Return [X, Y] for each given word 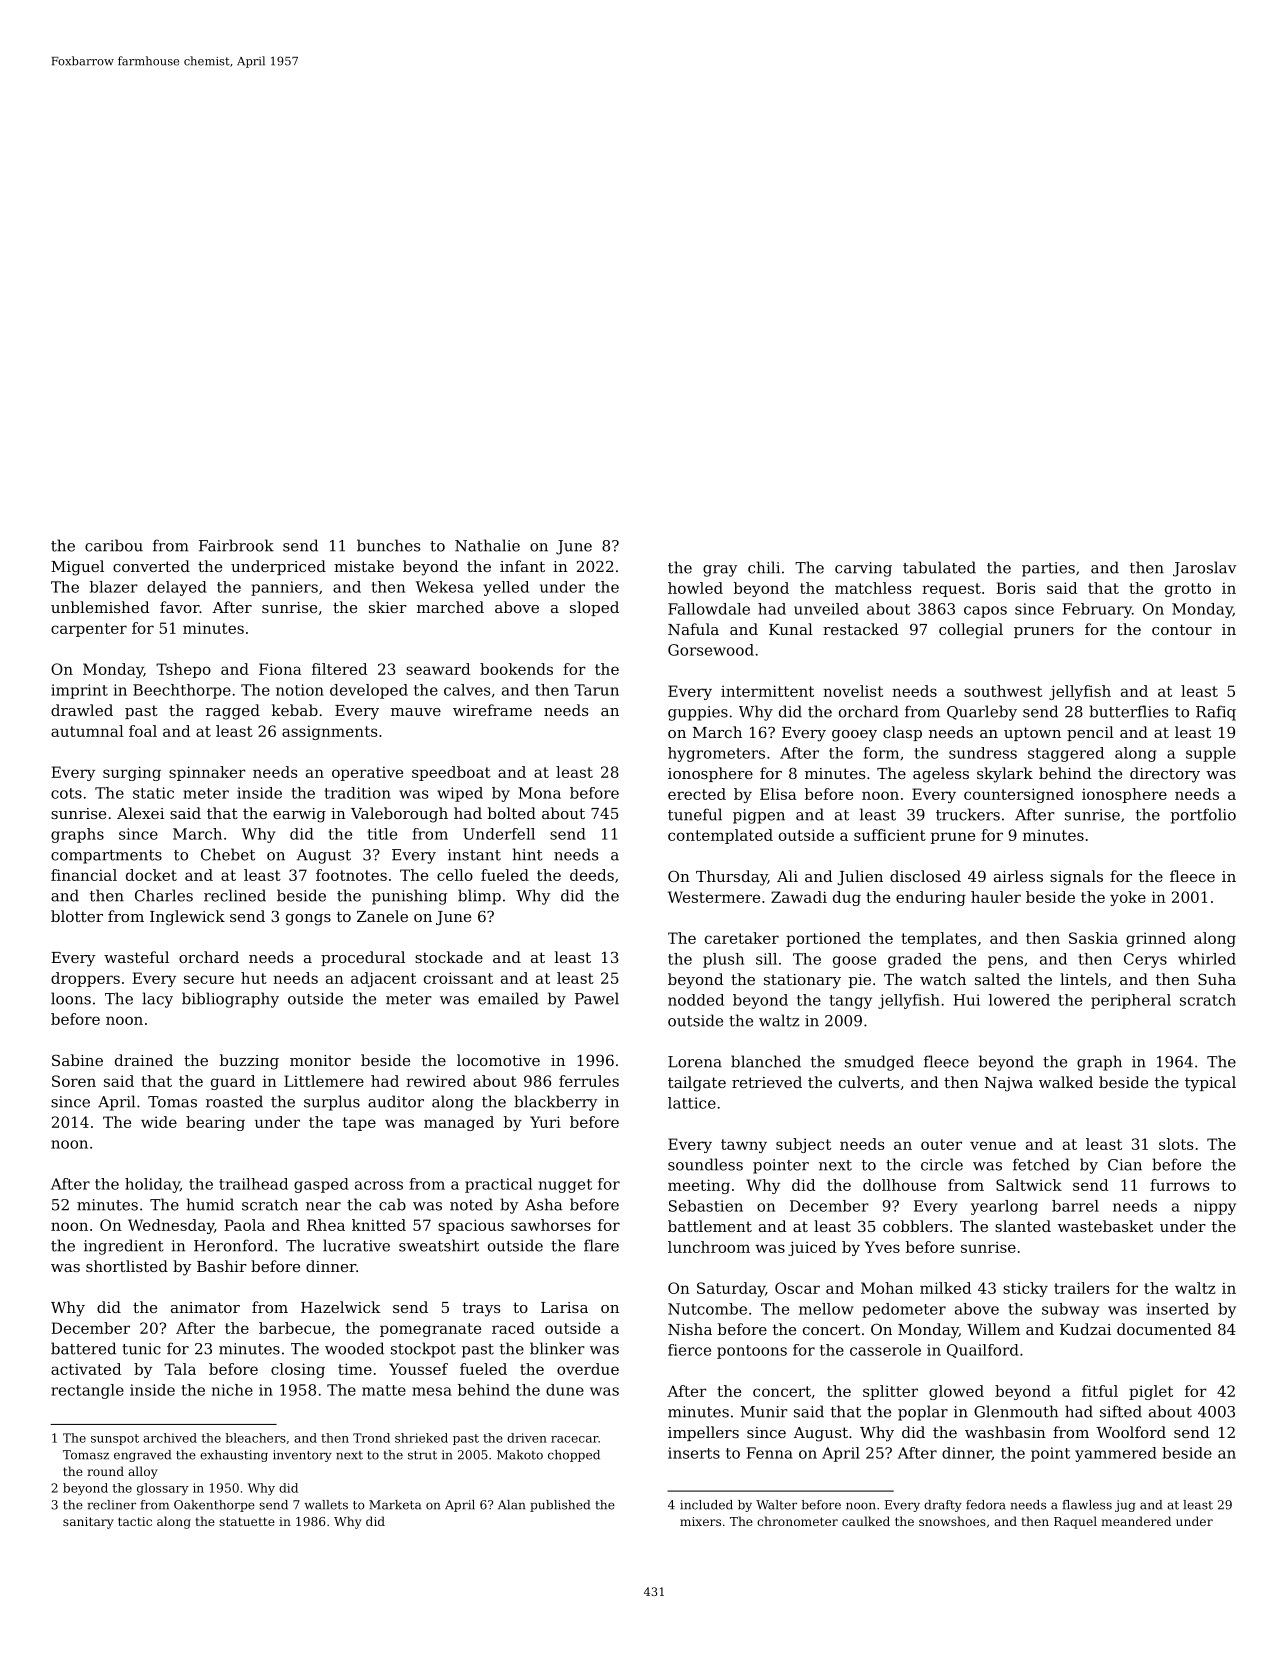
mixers [700, 1521]
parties [1048, 569]
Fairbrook [236, 545]
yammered [1116, 1454]
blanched [766, 1061]
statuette [247, 1521]
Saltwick [1029, 1185]
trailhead [253, 1184]
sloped [594, 608]
